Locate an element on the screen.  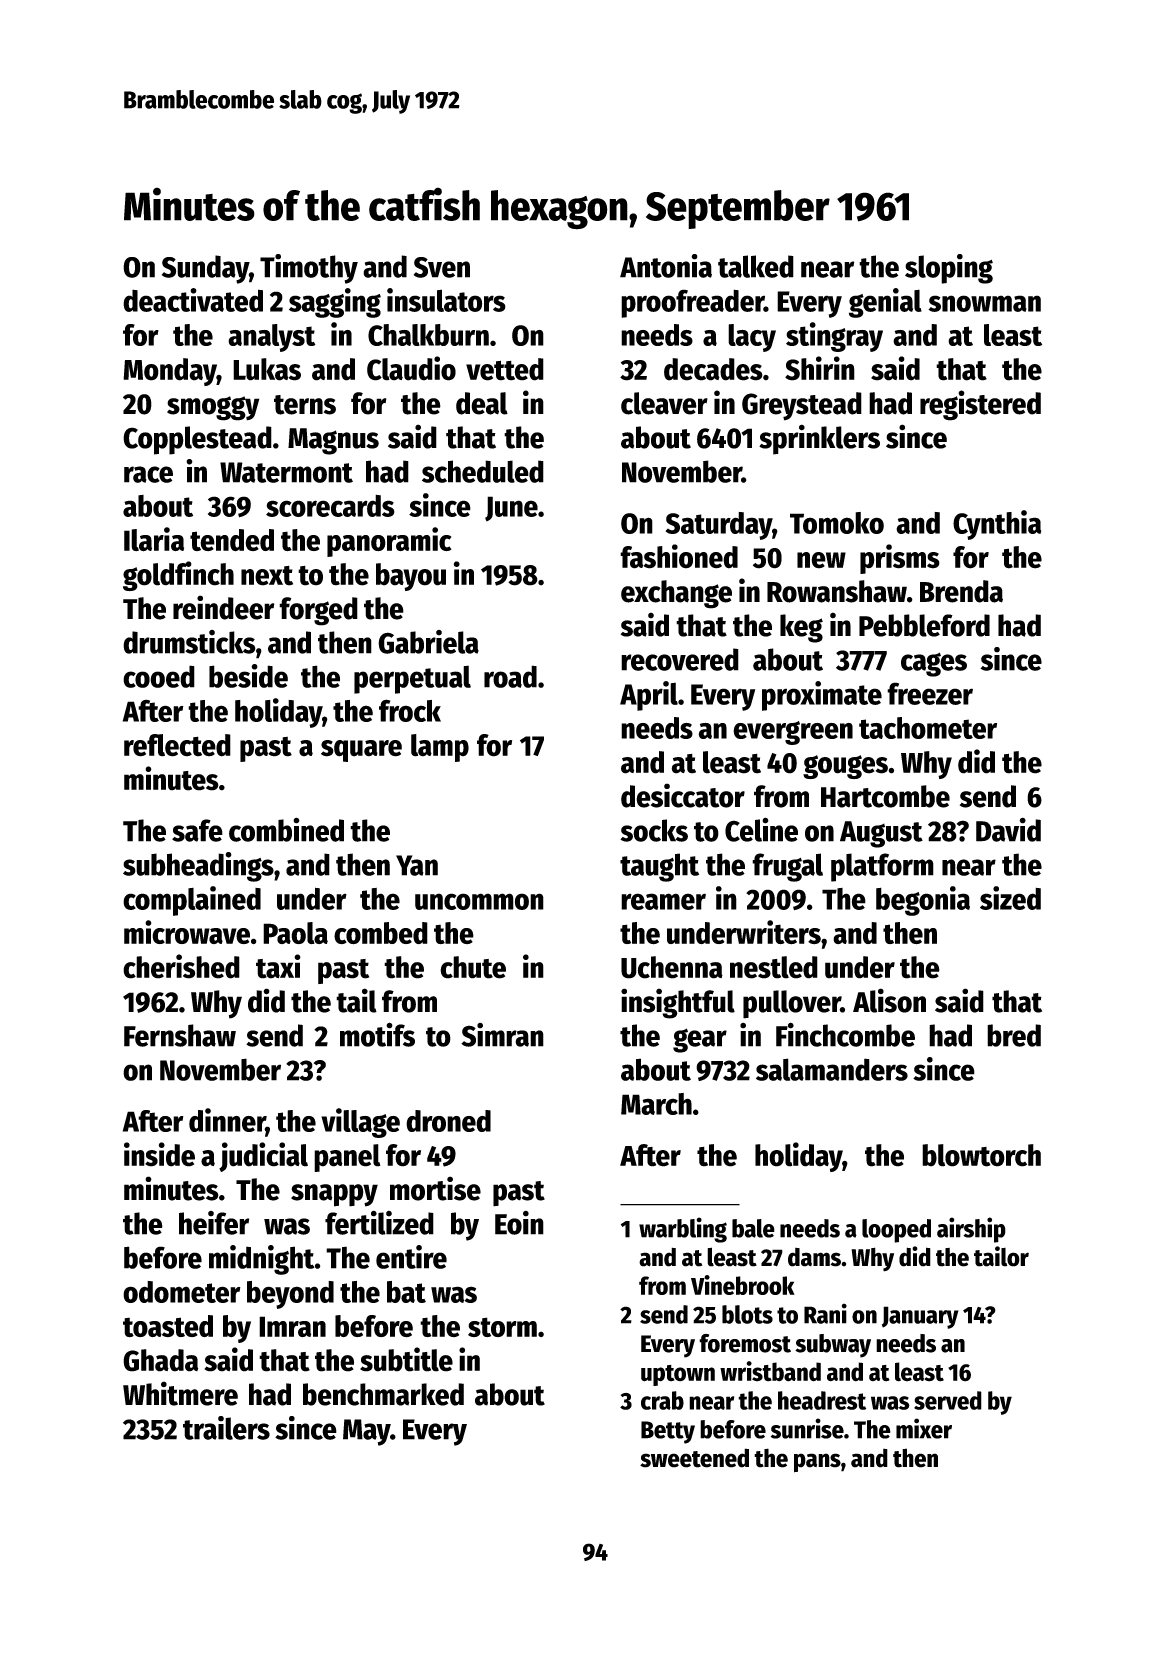
sagging is located at coordinates (335, 303).
